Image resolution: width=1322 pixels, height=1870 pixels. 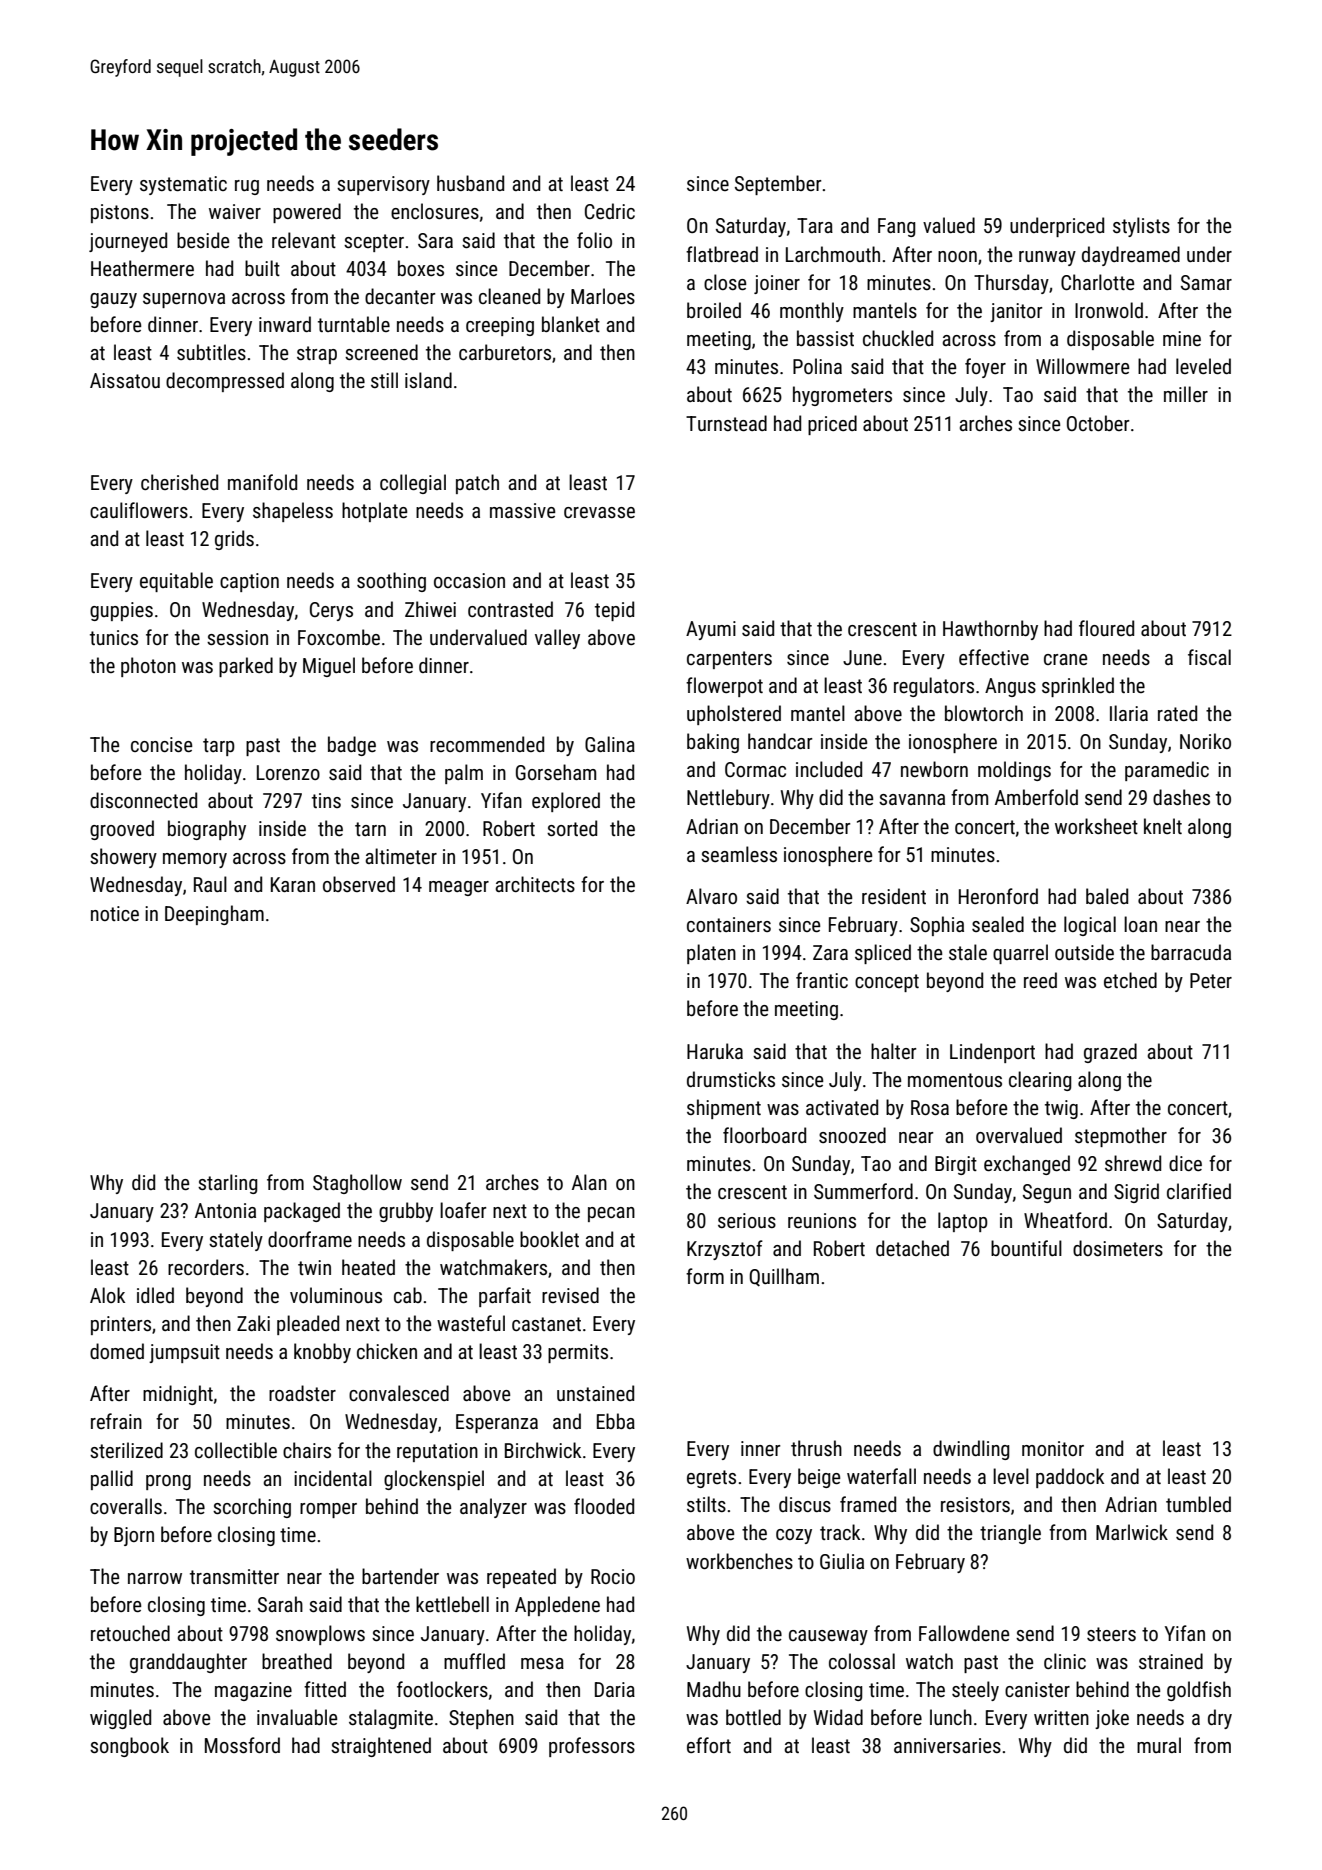 What do you see at coordinates (1061, 1109) in the screenshot?
I see `twig` at bounding box center [1061, 1109].
